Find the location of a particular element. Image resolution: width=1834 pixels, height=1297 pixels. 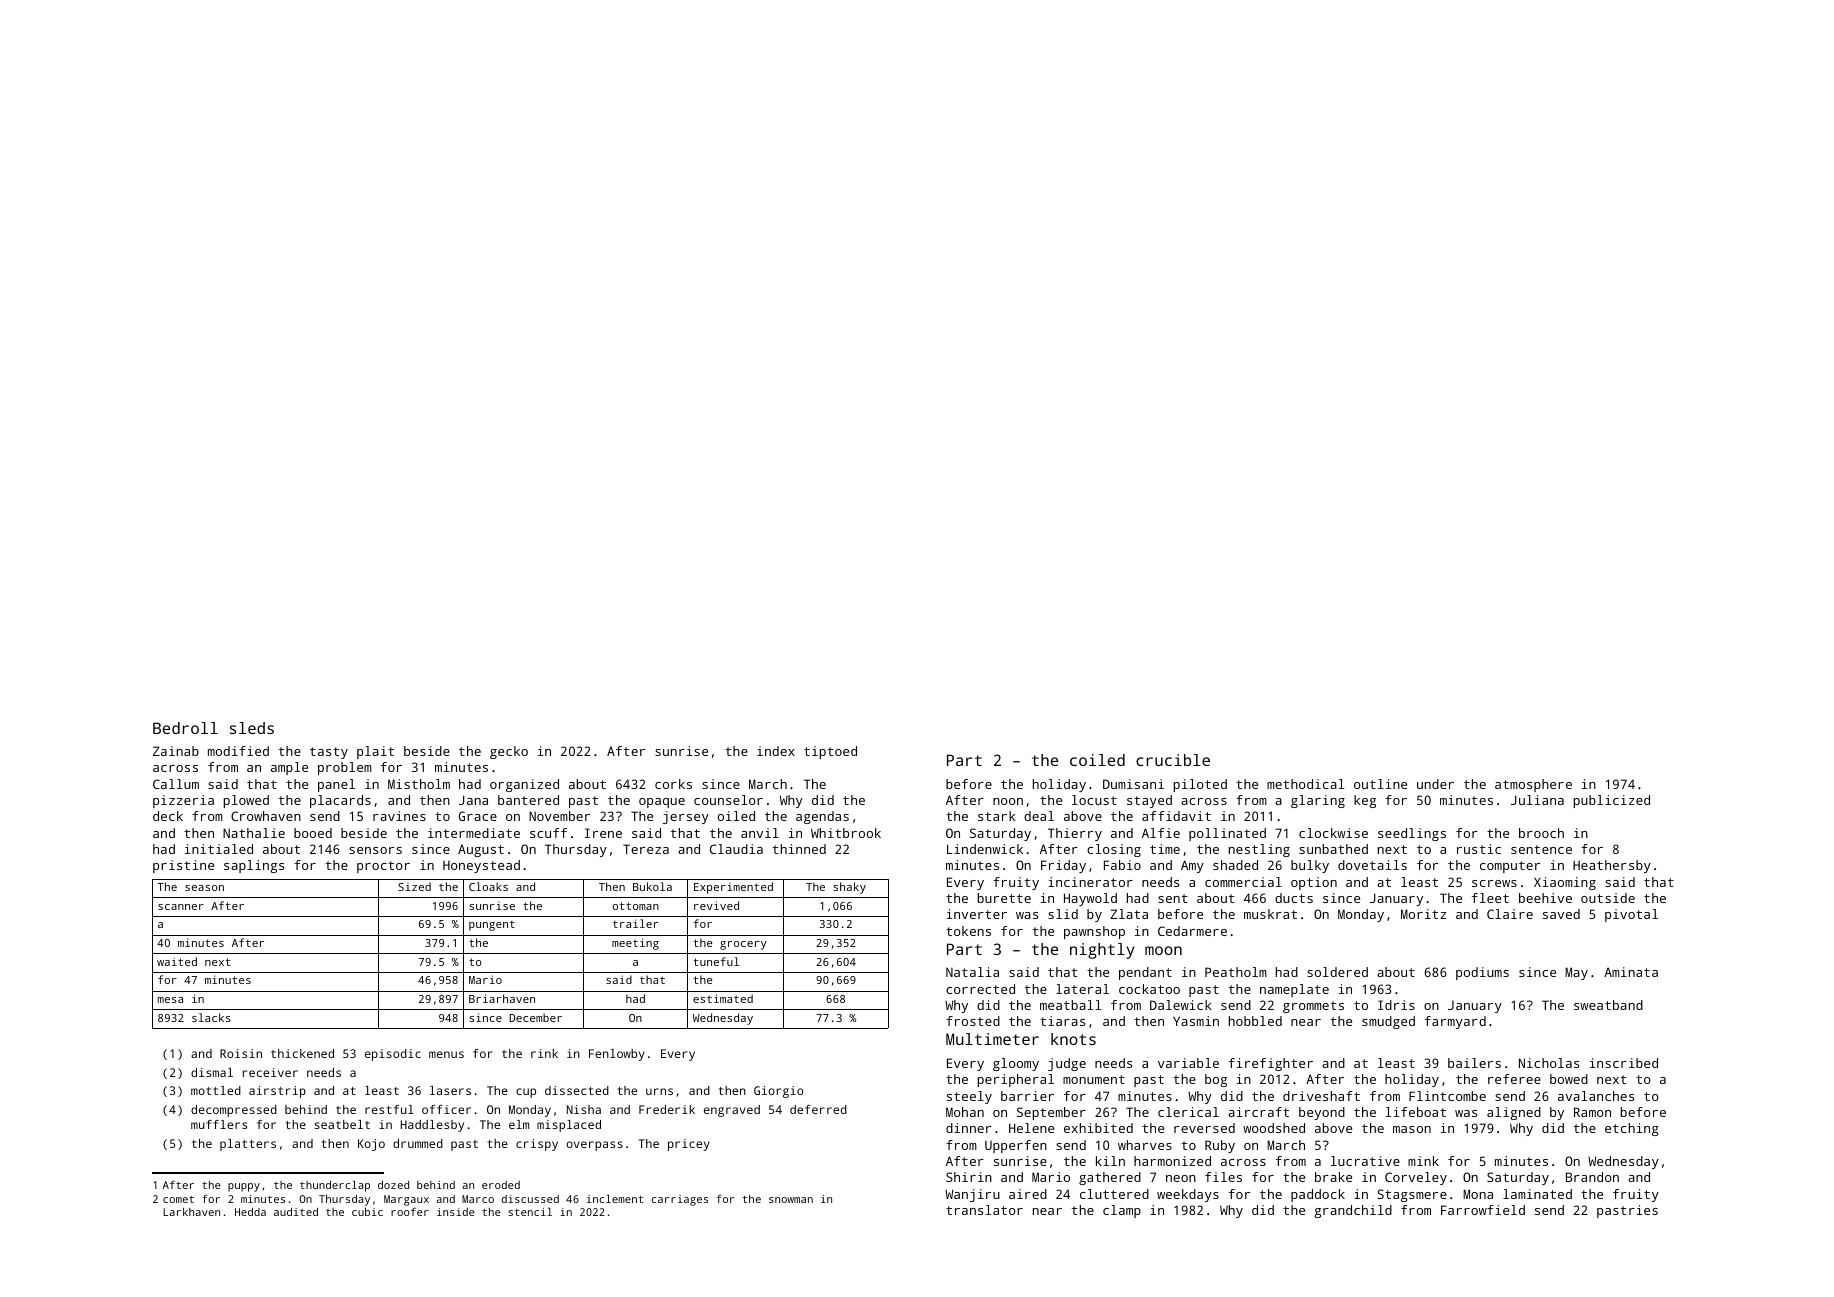

menus is located at coordinates (446, 1054).
